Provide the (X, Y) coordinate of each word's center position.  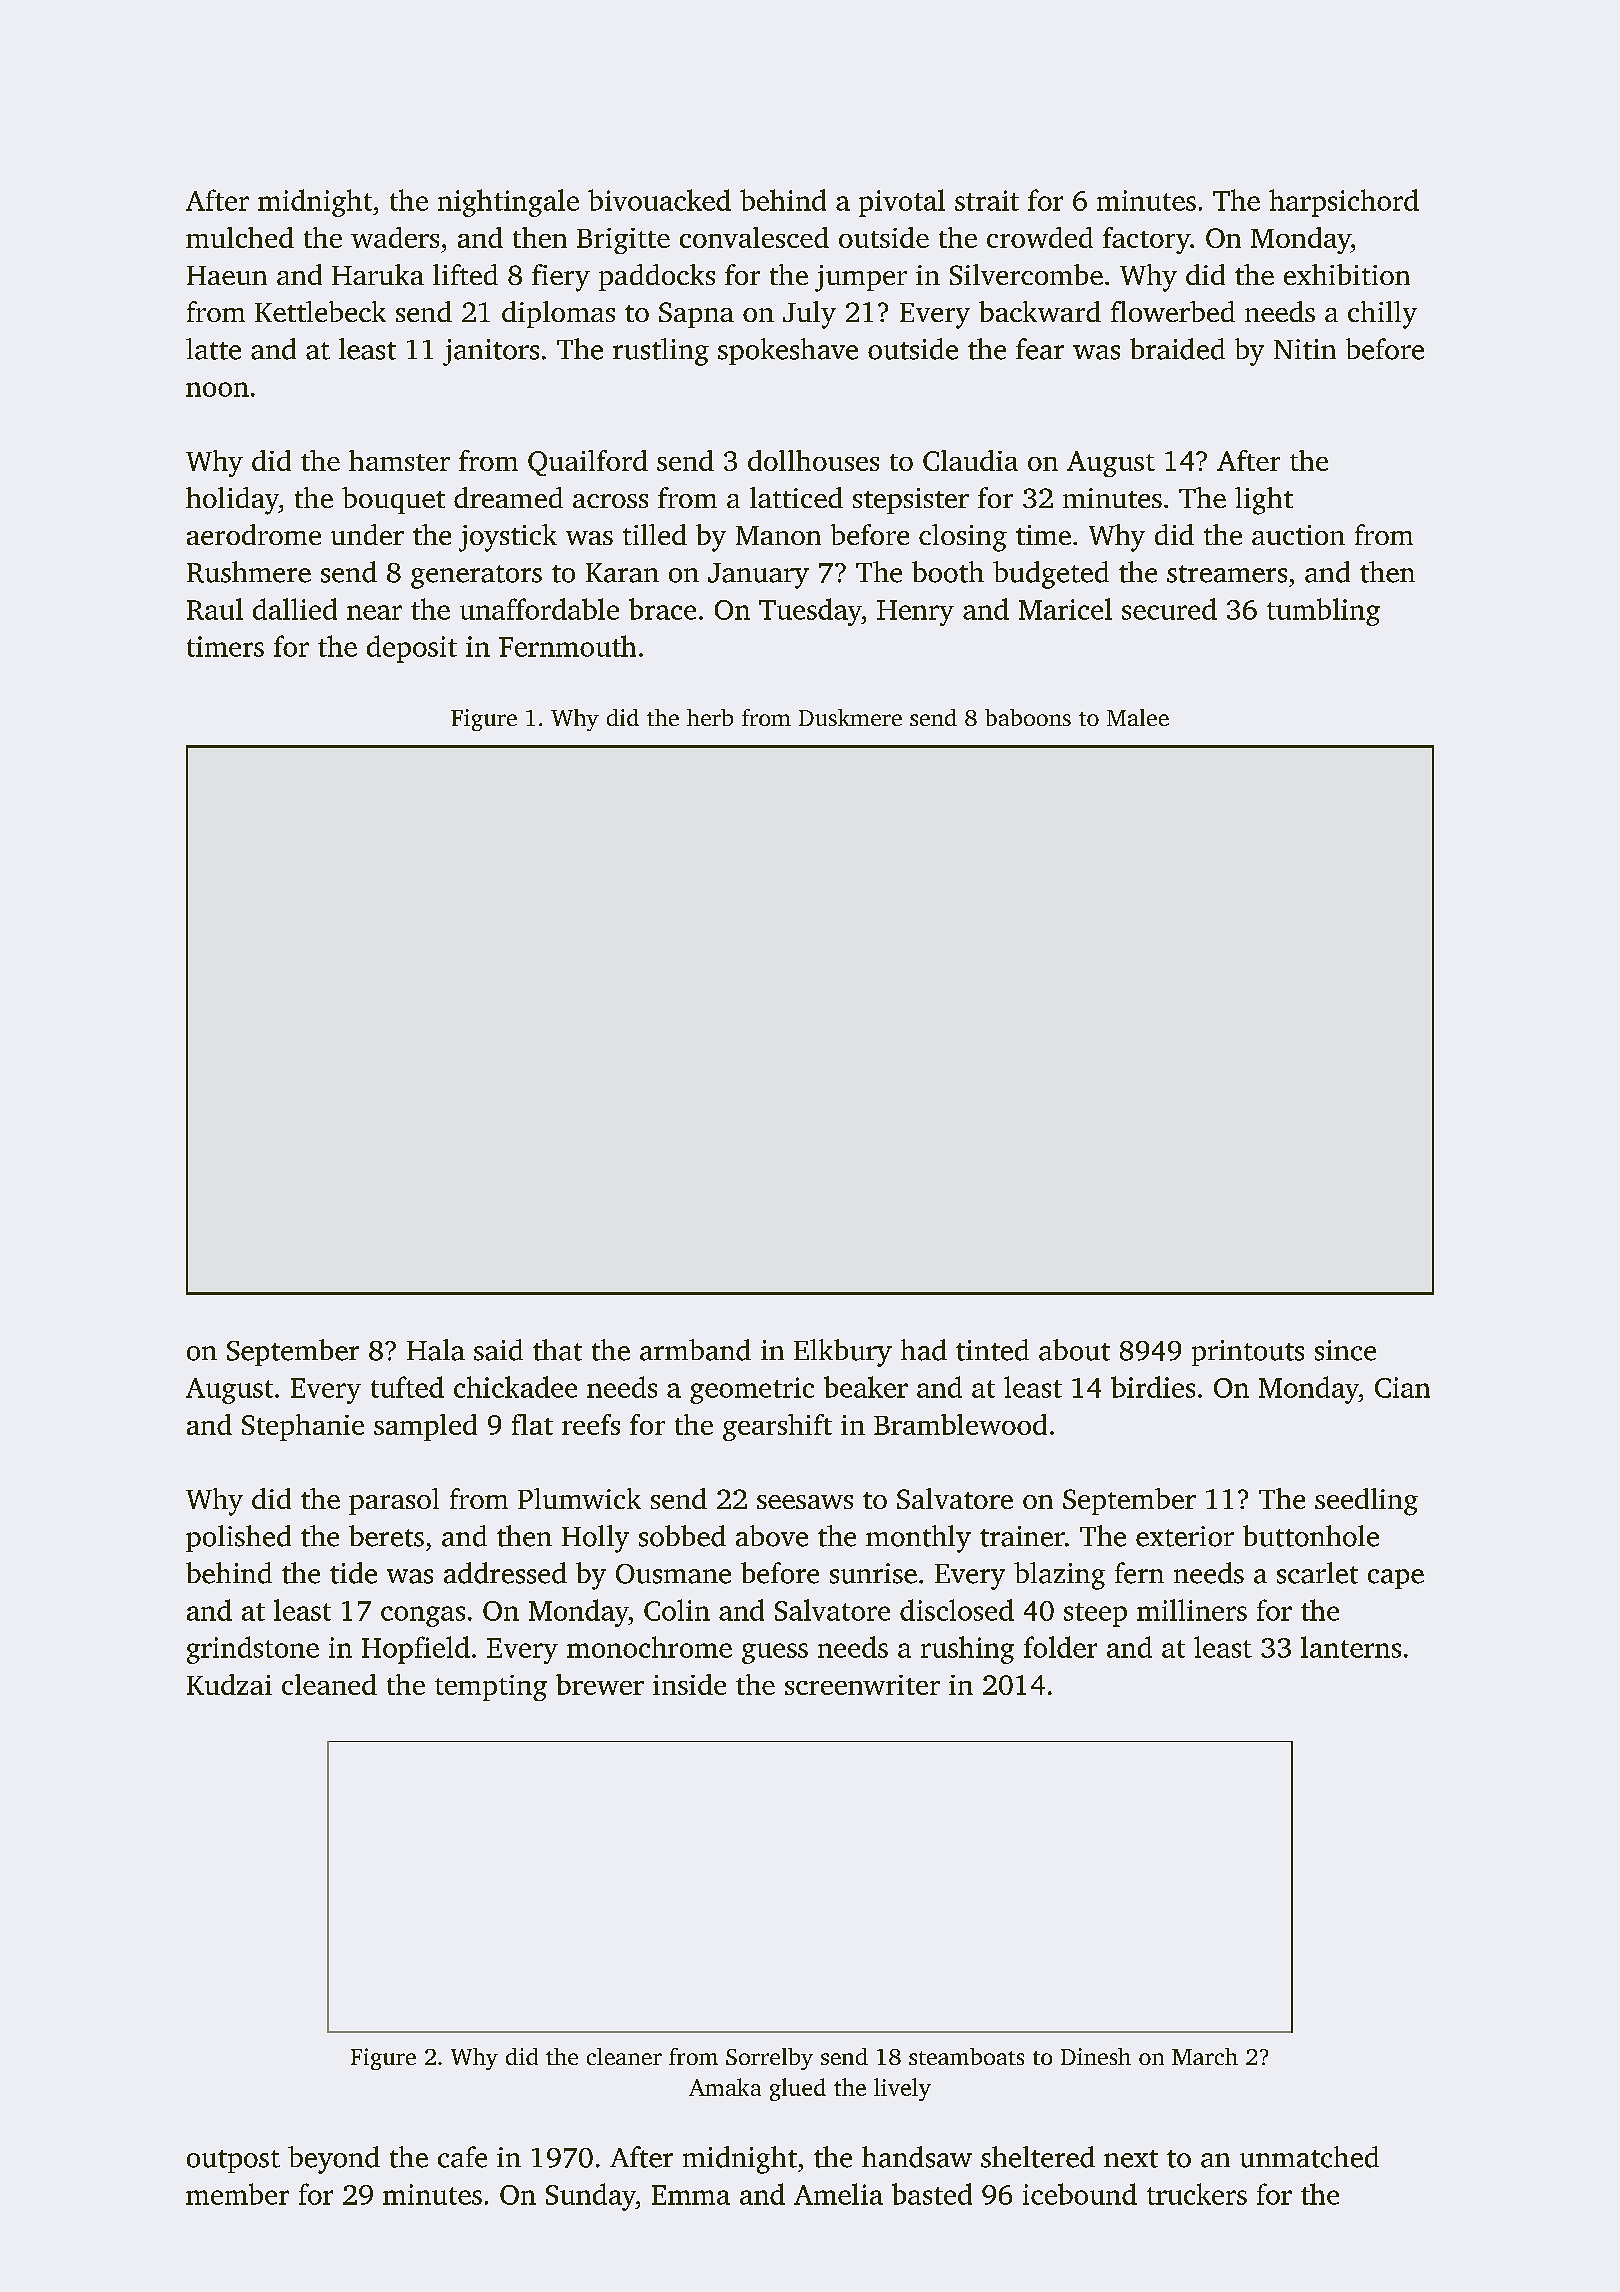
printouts (1248, 1353)
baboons (1028, 717)
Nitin (1305, 349)
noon (217, 389)
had (924, 1350)
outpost (233, 2161)
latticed (796, 497)
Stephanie (303, 1427)
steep (1095, 1615)
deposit (412, 649)
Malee (1138, 717)
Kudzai (229, 1684)
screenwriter (862, 1685)
